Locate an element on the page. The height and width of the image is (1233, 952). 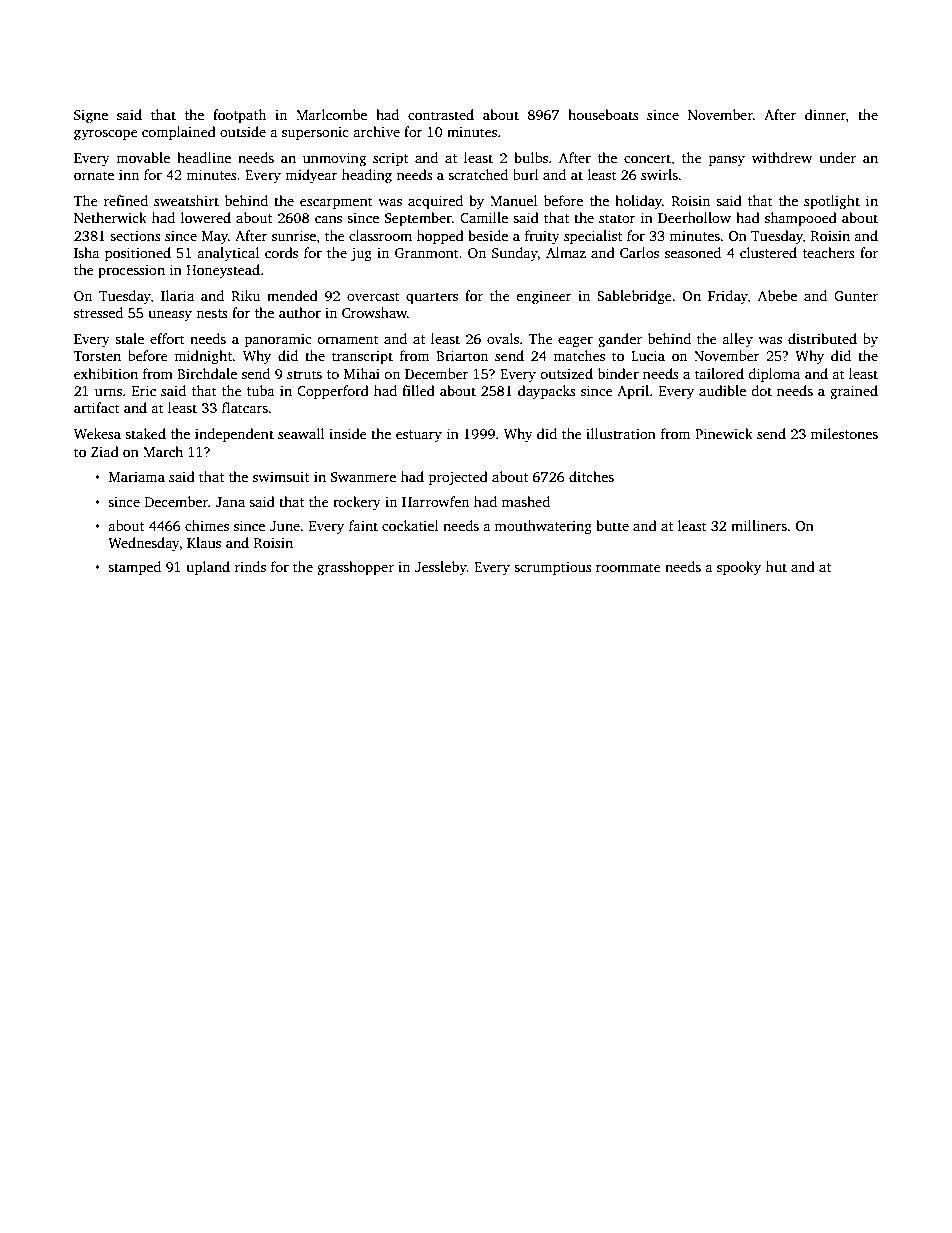
mashed is located at coordinates (526, 501).
